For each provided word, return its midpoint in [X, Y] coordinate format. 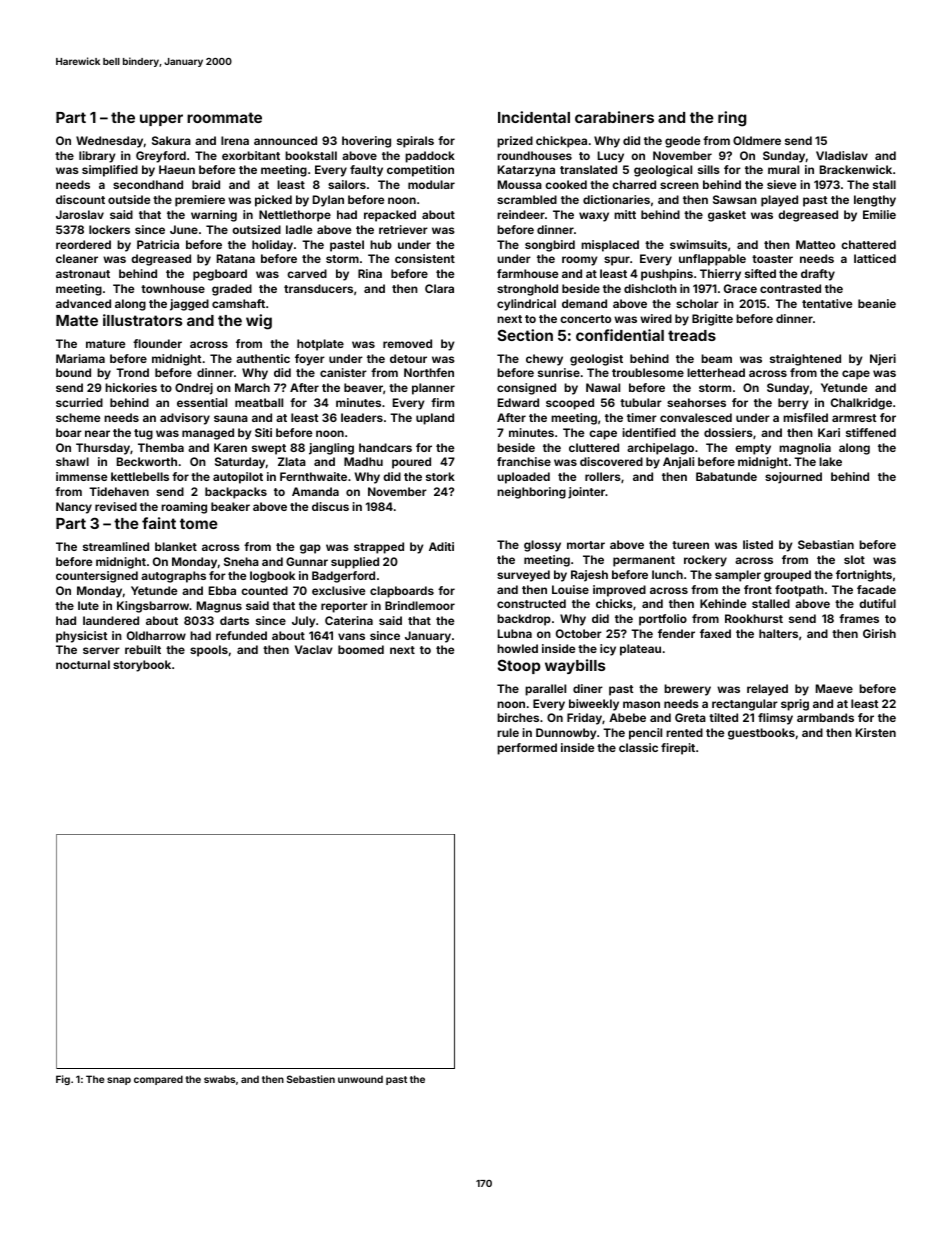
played [779, 201]
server [101, 650]
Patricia [158, 244]
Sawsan [735, 199]
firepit [678, 749]
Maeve [834, 688]
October [579, 633]
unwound [360, 1079]
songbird [550, 246]
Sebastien [311, 1079]
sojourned [793, 478]
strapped [379, 548]
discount [80, 199]
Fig [63, 1080]
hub [381, 244]
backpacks [236, 493]
